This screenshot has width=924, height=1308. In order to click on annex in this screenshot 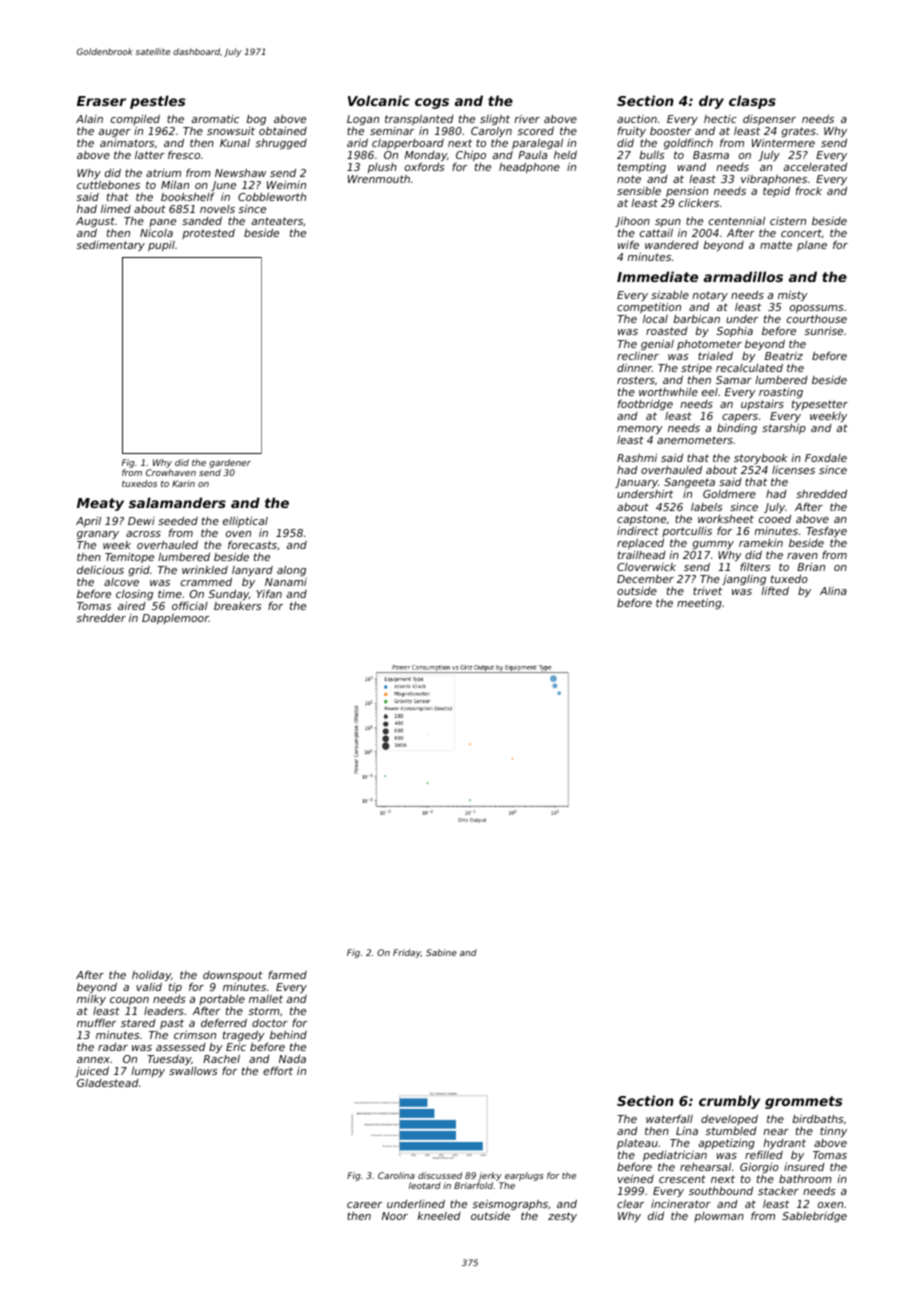, I will do `click(94, 1060)`.
